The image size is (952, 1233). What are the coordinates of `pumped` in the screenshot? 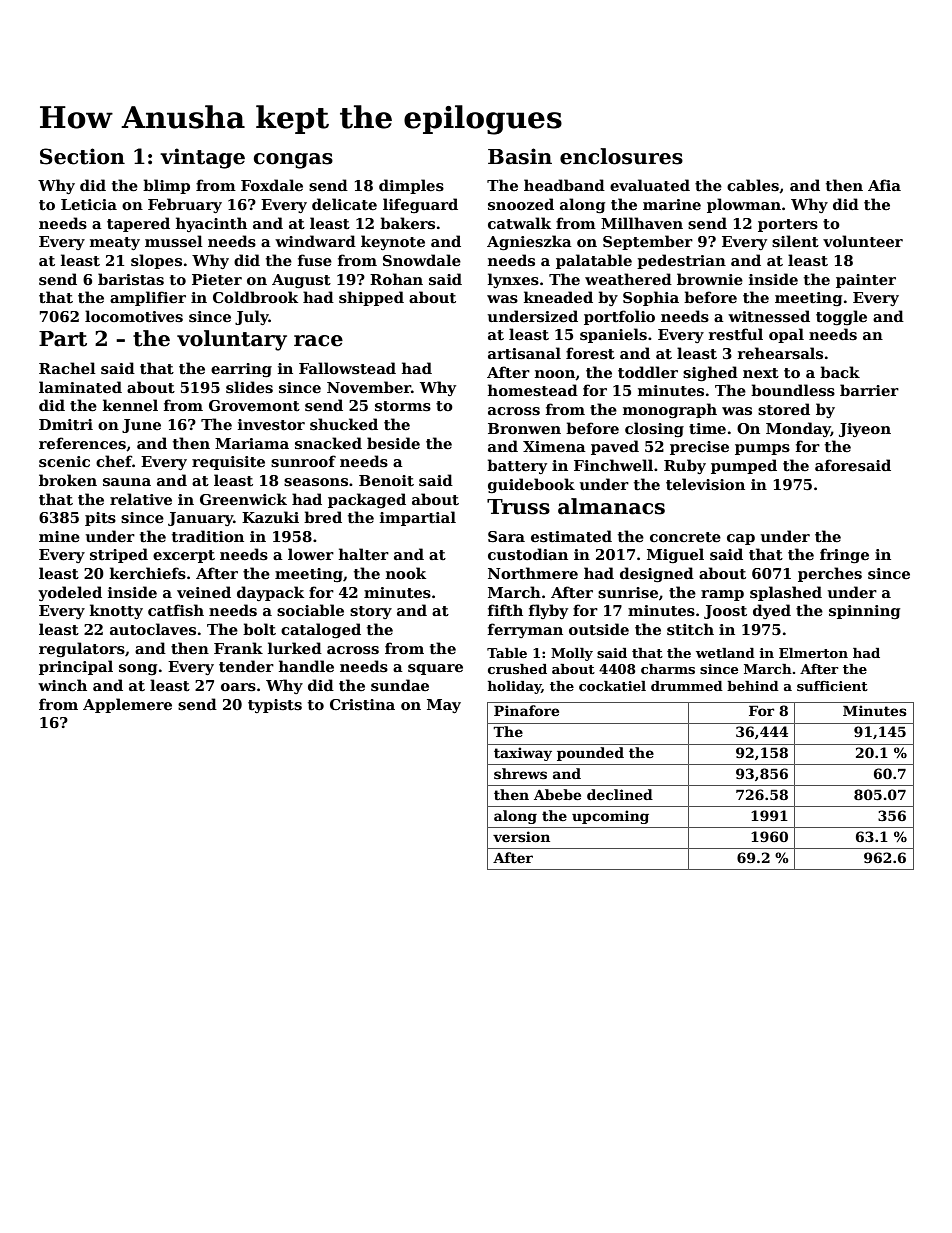 It's located at (744, 466).
